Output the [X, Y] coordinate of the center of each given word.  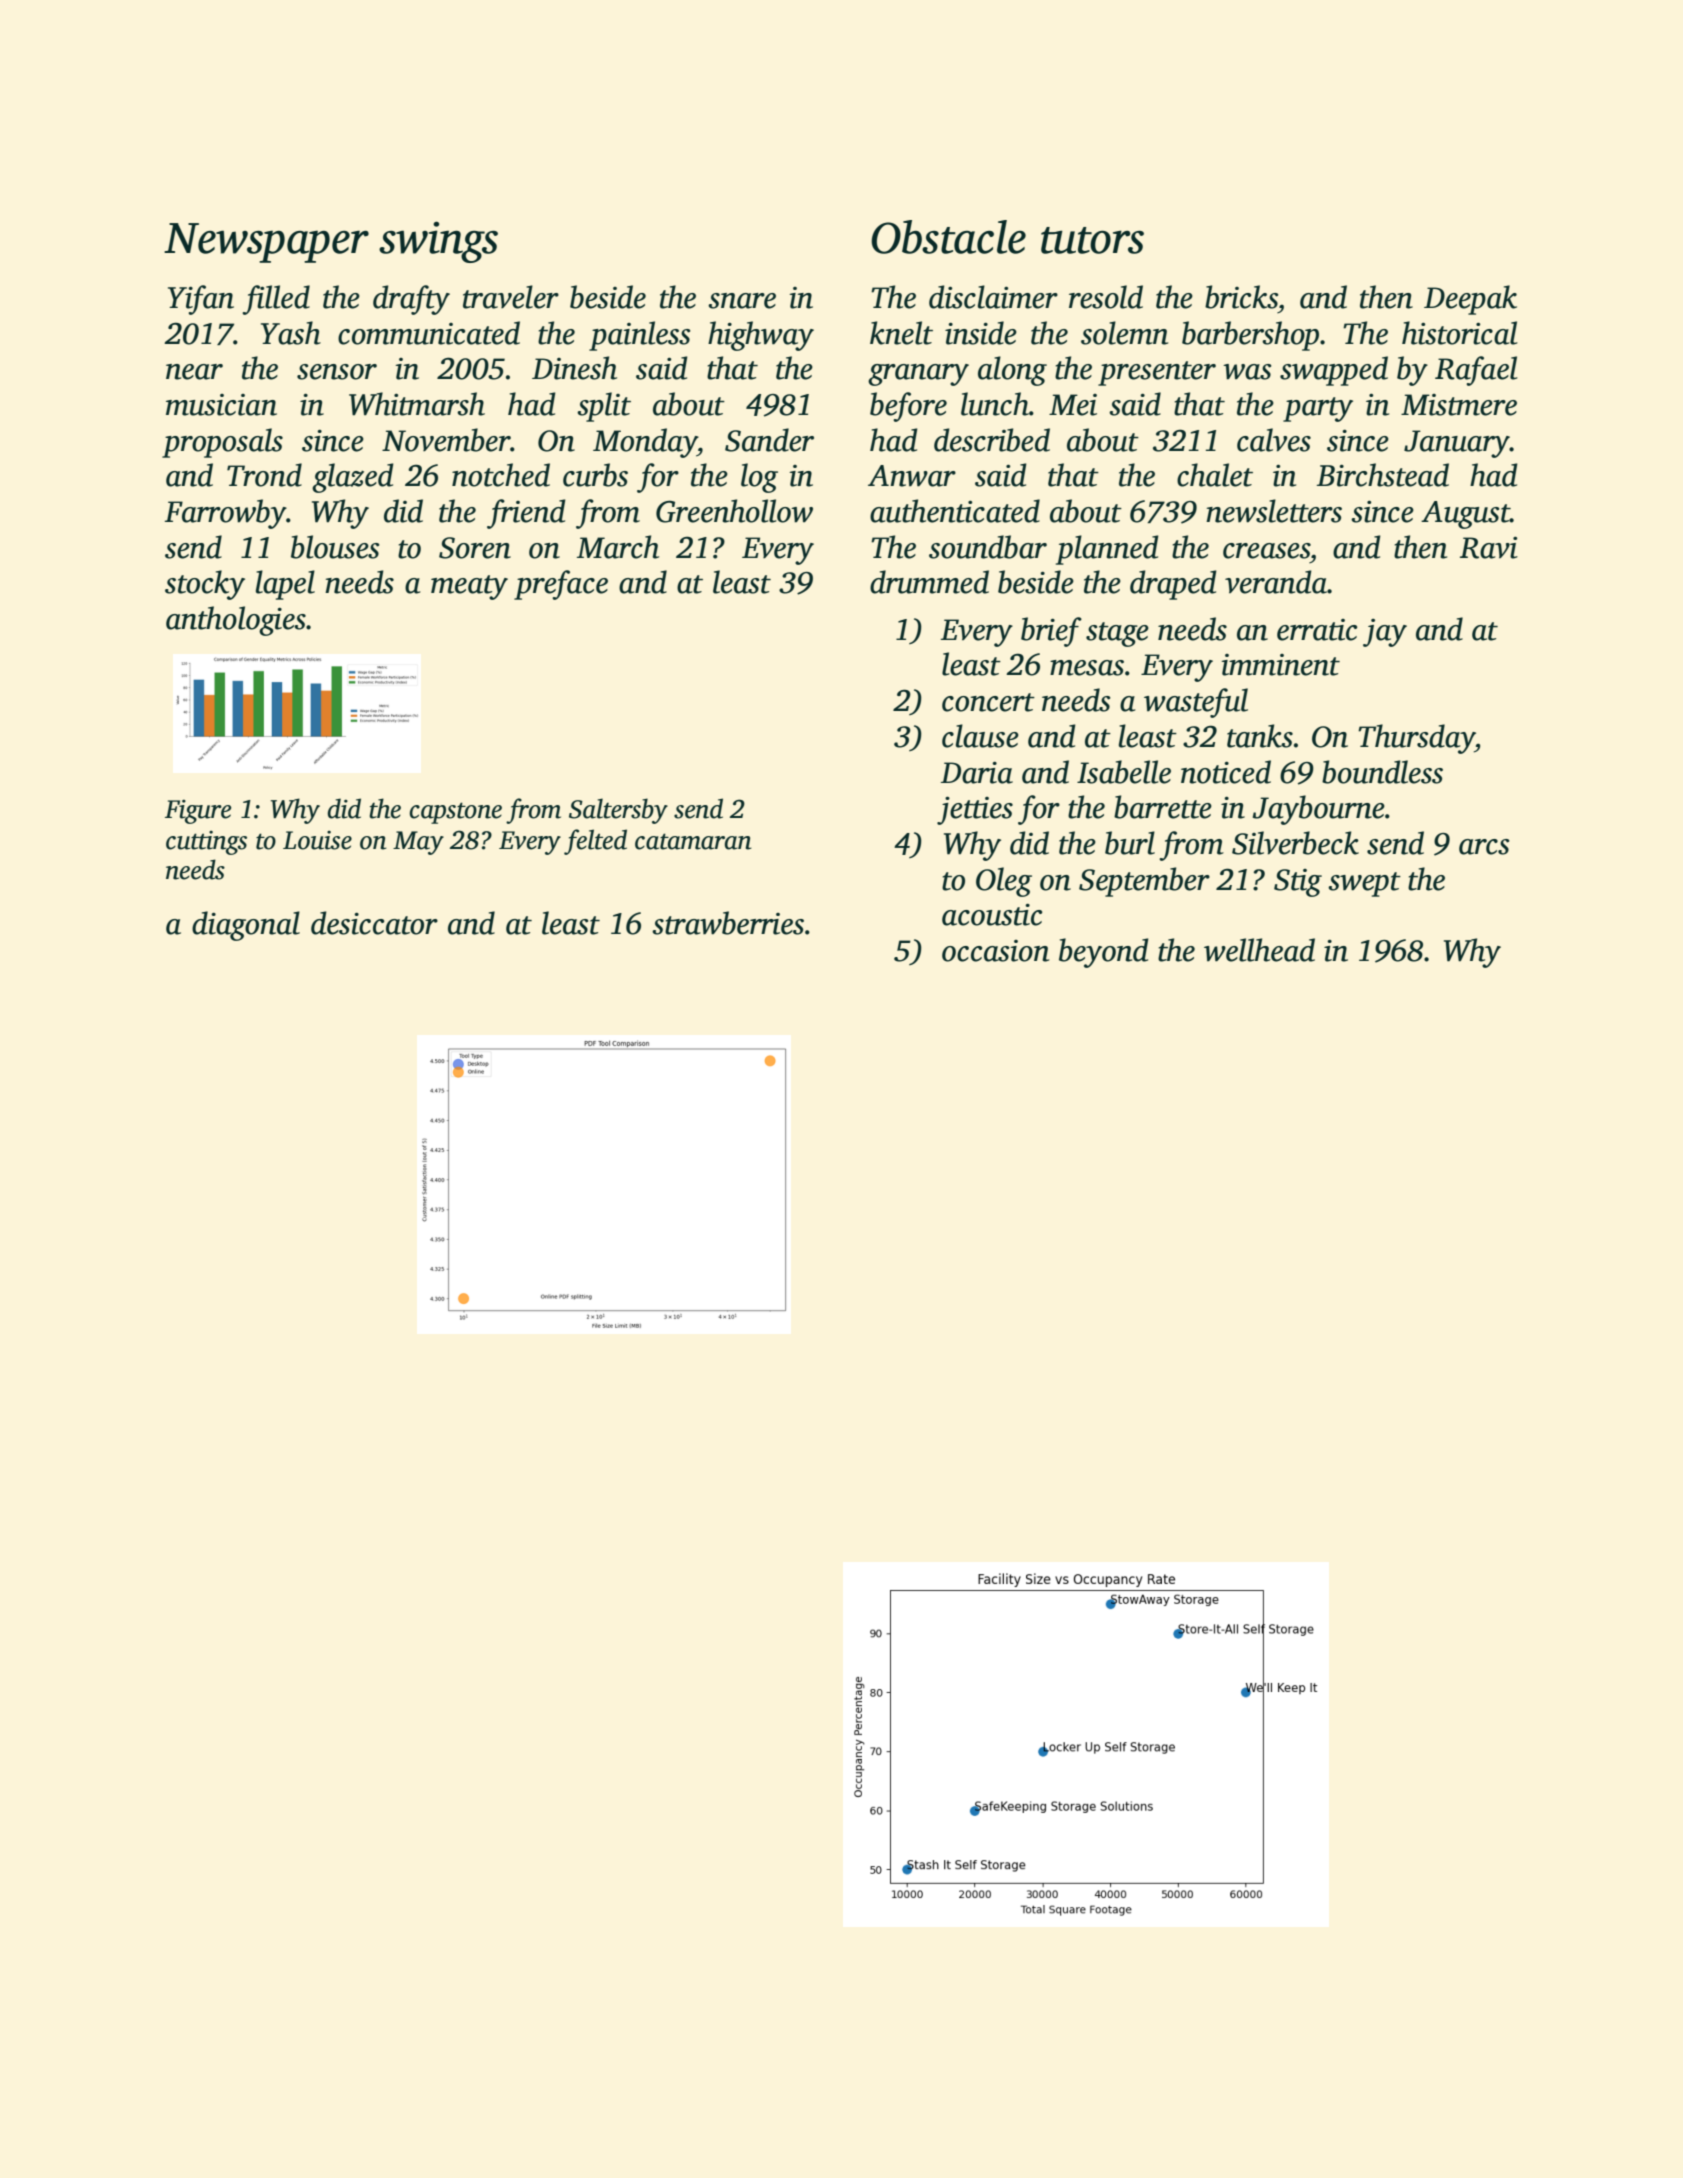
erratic [1317, 630]
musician [221, 405]
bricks [1241, 297]
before [908, 407]
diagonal [246, 926]
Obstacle [948, 237]
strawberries [728, 923]
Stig [1298, 883]
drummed [929, 582]
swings [438, 242]
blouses [335, 547]
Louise [317, 840]
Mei [1073, 405]
